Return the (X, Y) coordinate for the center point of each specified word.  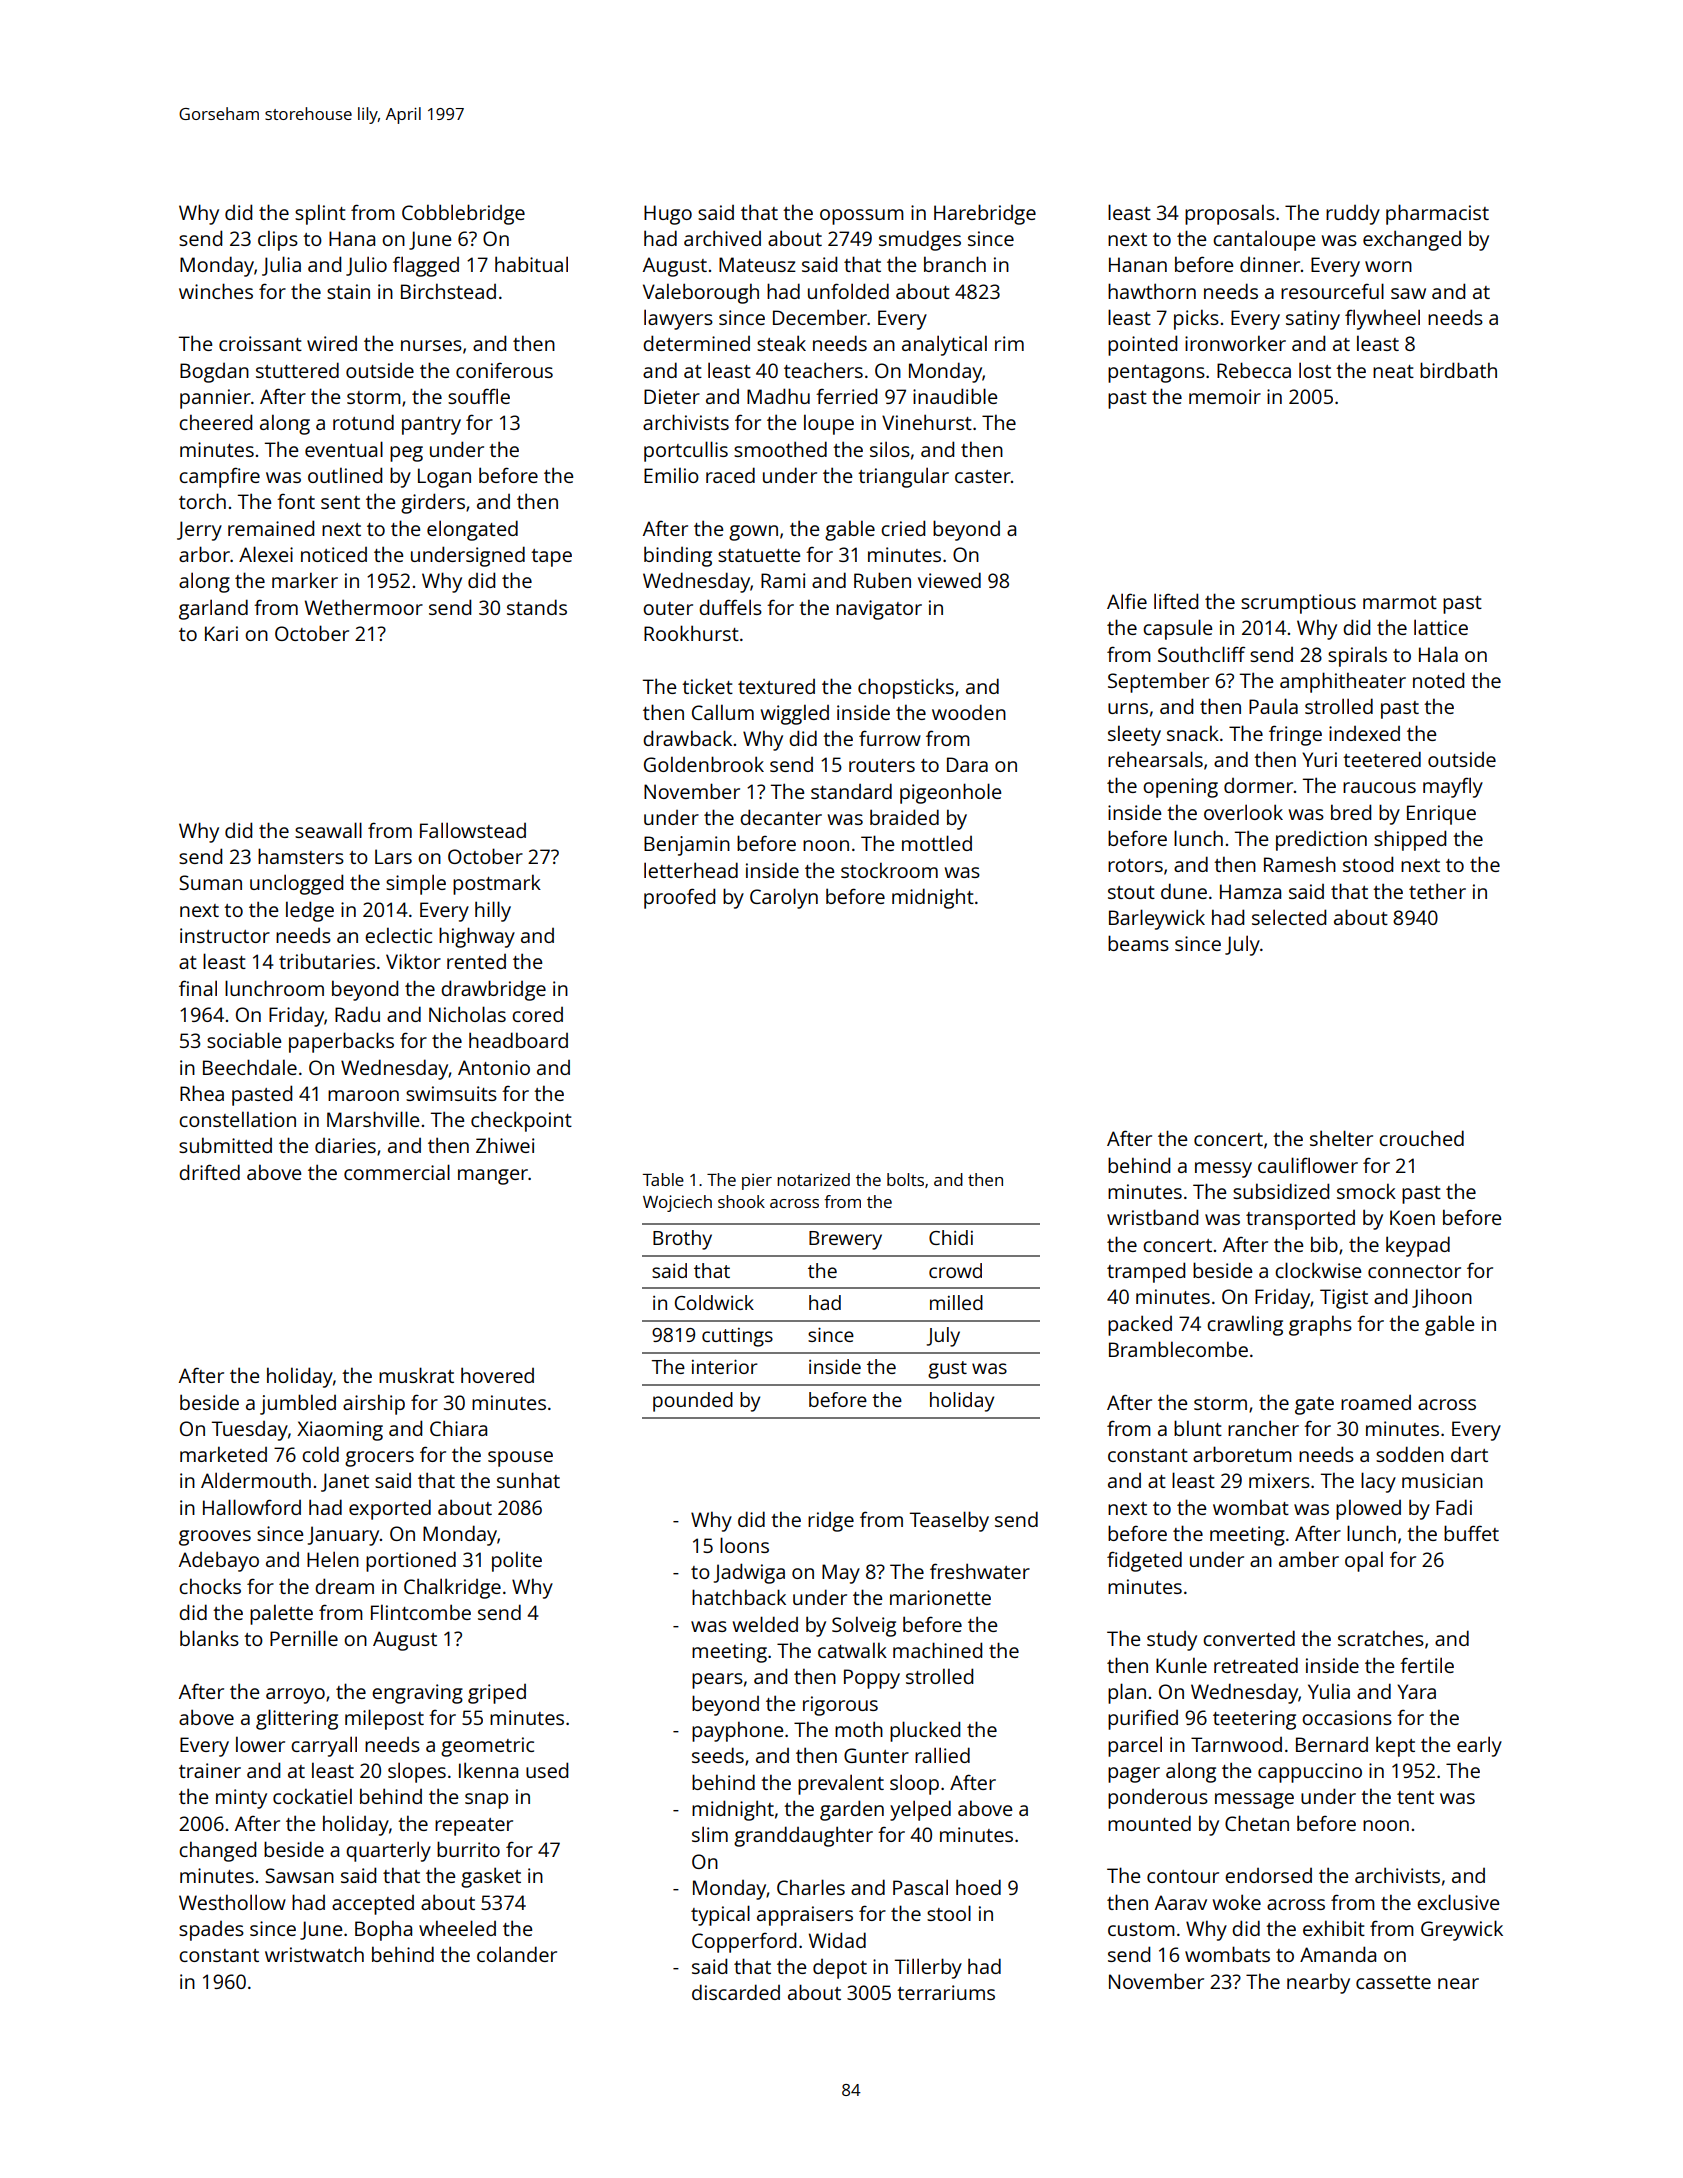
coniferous (504, 370)
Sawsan (299, 1875)
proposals (1230, 214)
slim (710, 1834)
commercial (397, 1172)
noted (1438, 680)
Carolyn (784, 898)
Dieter (672, 396)
